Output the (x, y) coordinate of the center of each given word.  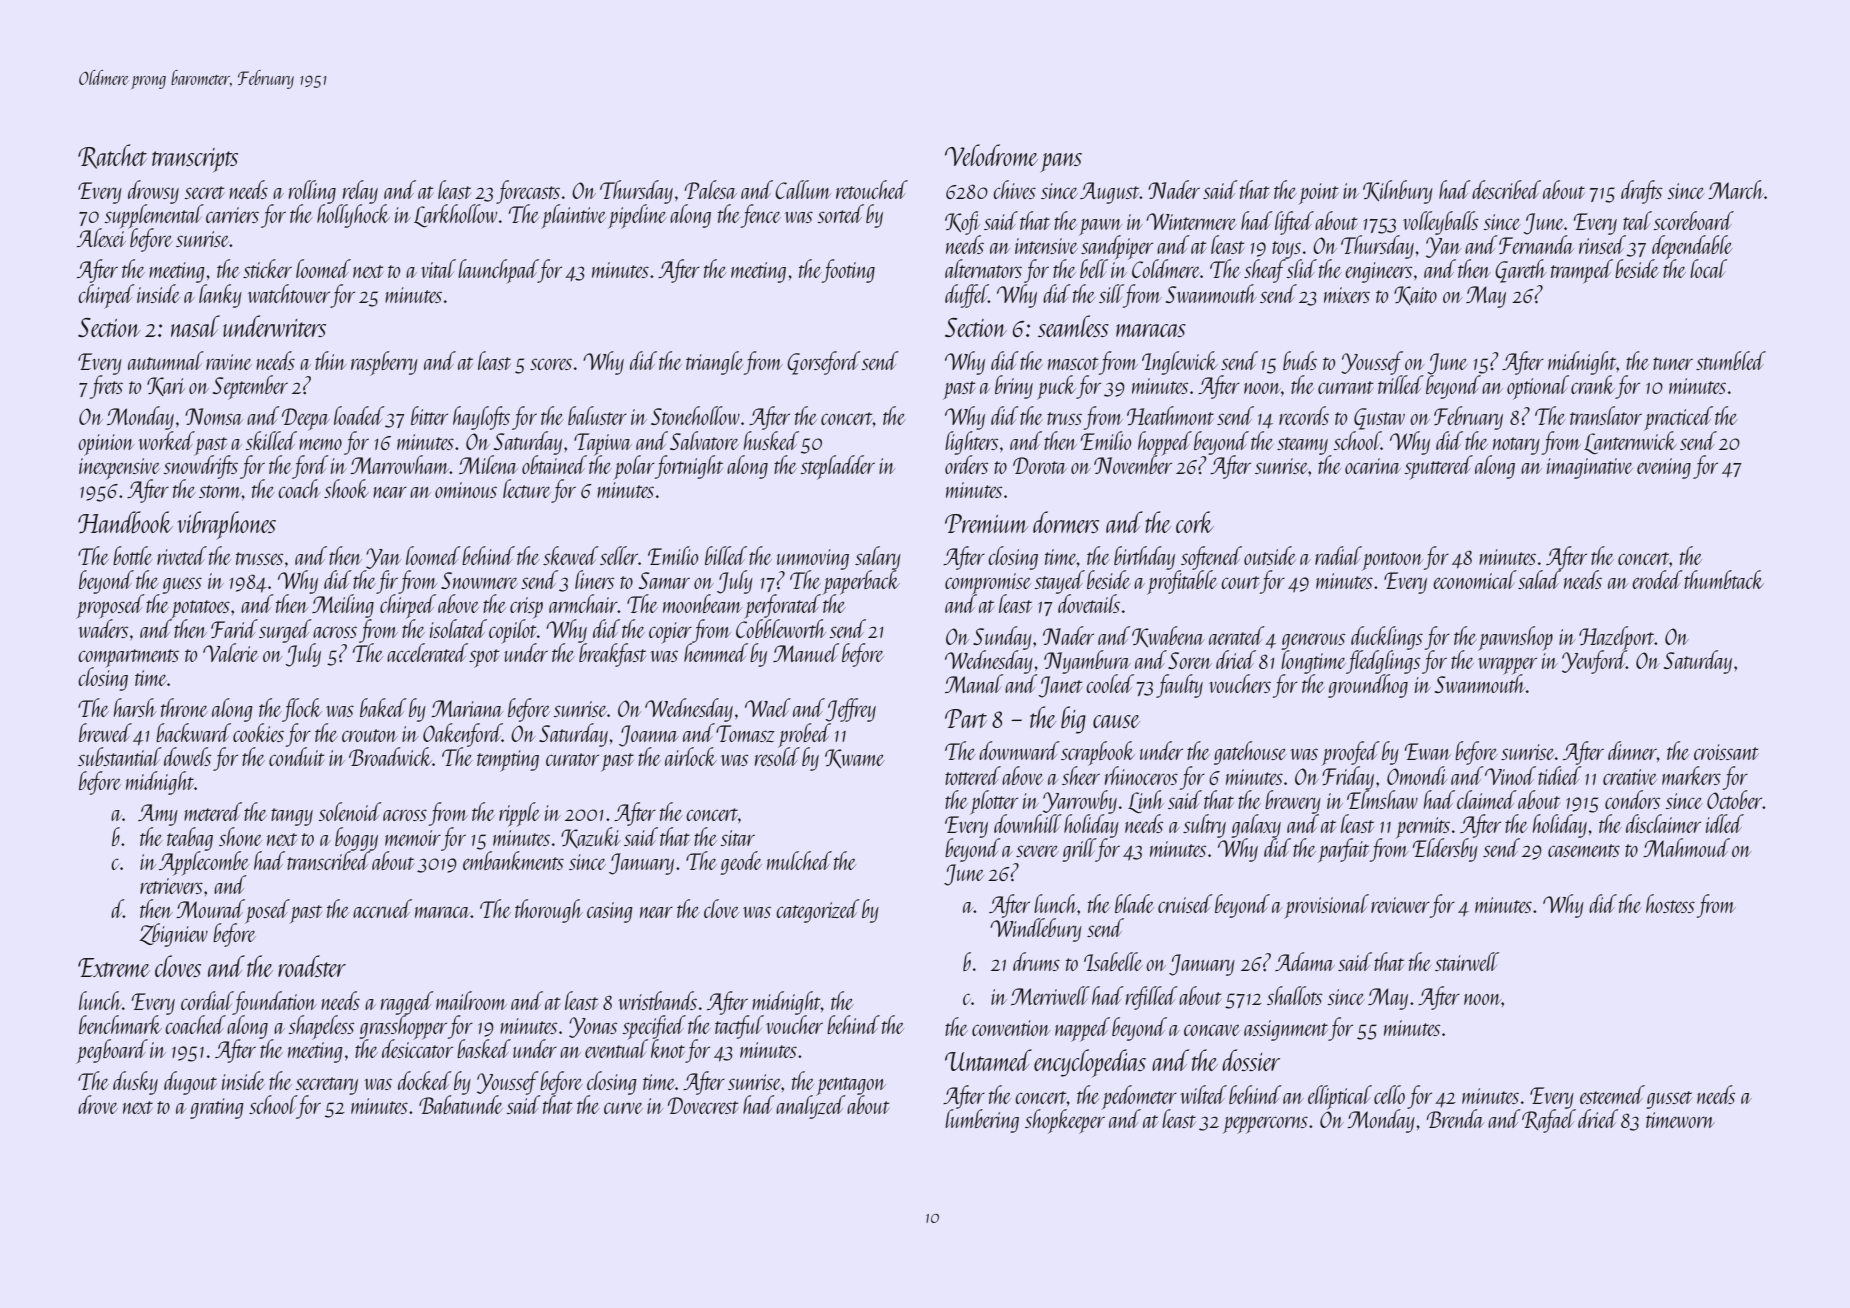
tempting (508, 761)
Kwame (855, 758)
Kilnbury (1398, 192)
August (1110, 193)
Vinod (1510, 775)
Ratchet (112, 156)
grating (217, 1108)
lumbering (982, 1121)
